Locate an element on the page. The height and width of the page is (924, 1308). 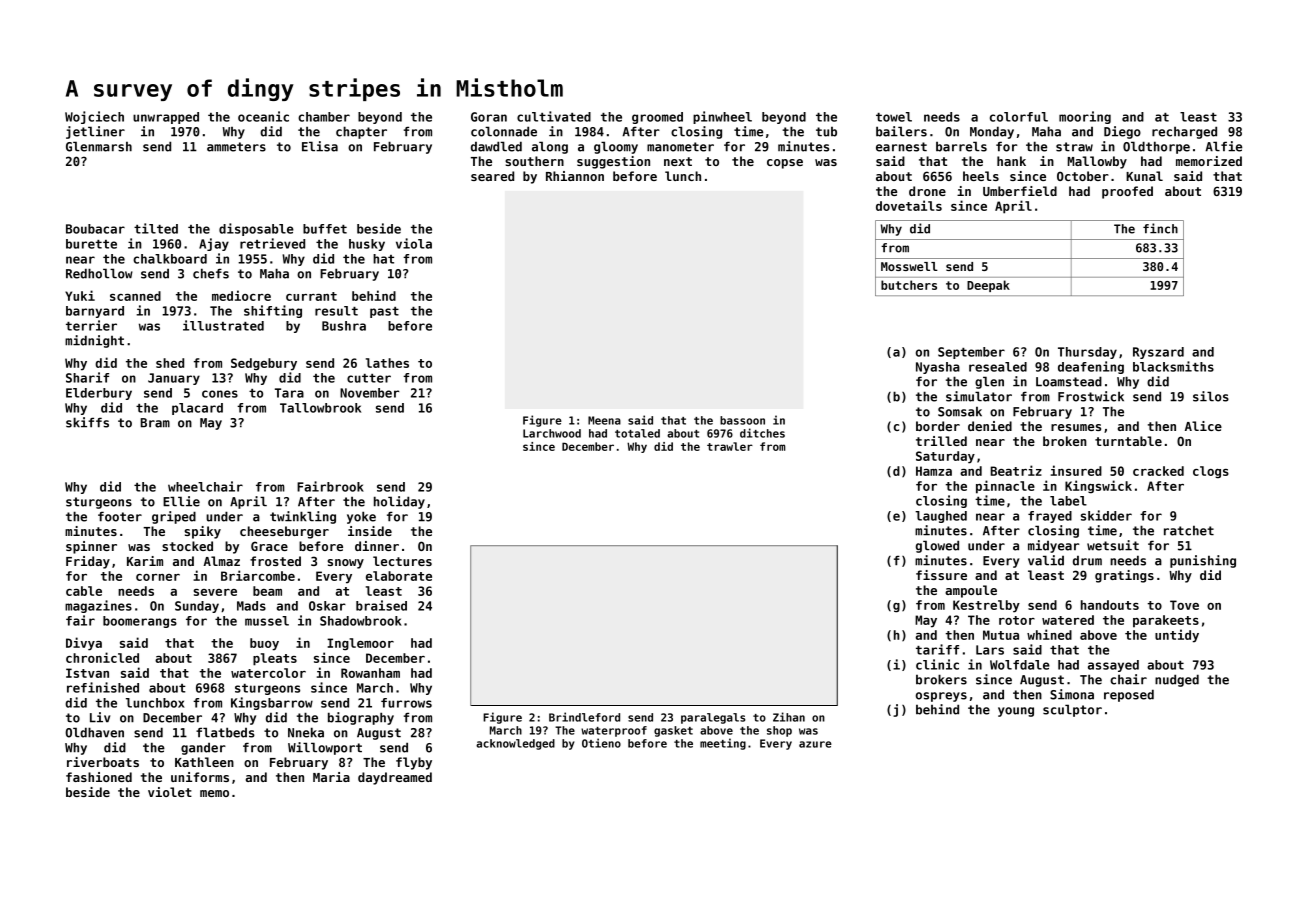
Zihan is located at coordinates (789, 717).
